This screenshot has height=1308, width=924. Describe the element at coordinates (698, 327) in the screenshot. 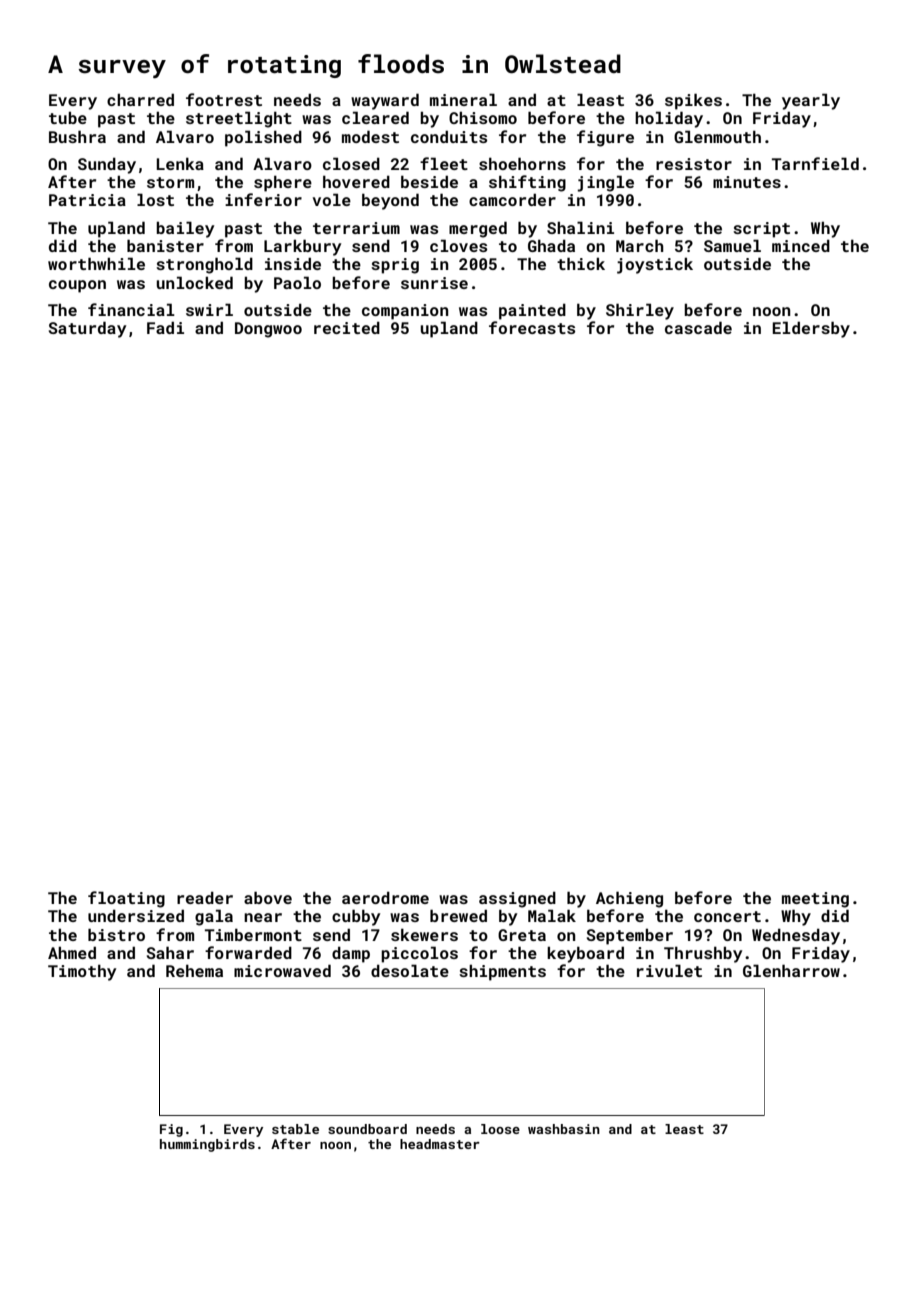

I see `cascade` at that location.
